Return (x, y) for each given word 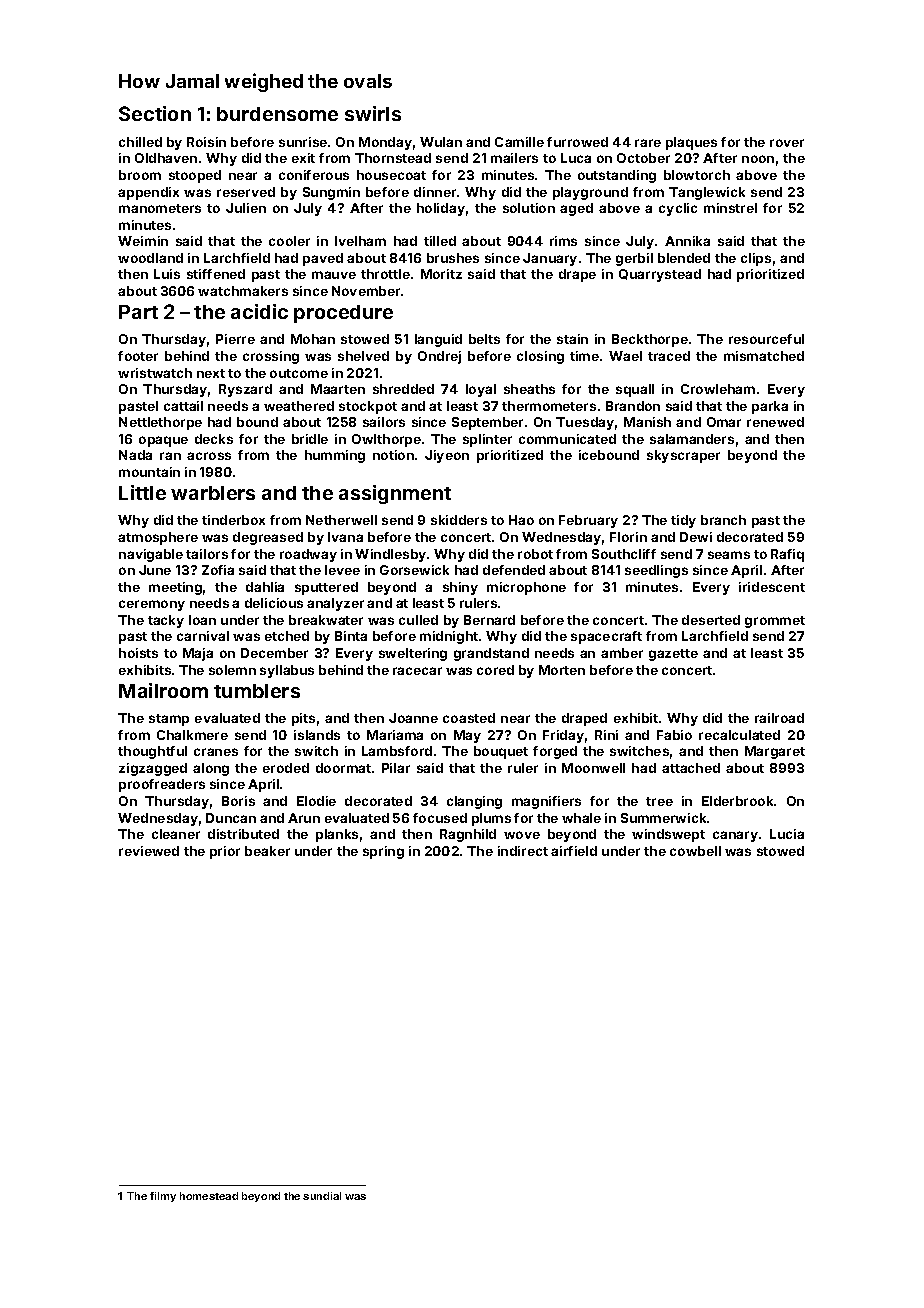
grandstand (491, 654)
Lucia (787, 834)
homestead (209, 1196)
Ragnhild (468, 835)
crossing (271, 357)
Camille (519, 142)
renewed (775, 422)
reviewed (149, 851)
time (584, 356)
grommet (775, 622)
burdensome (277, 114)
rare (648, 143)
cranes (216, 752)
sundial (322, 1196)
